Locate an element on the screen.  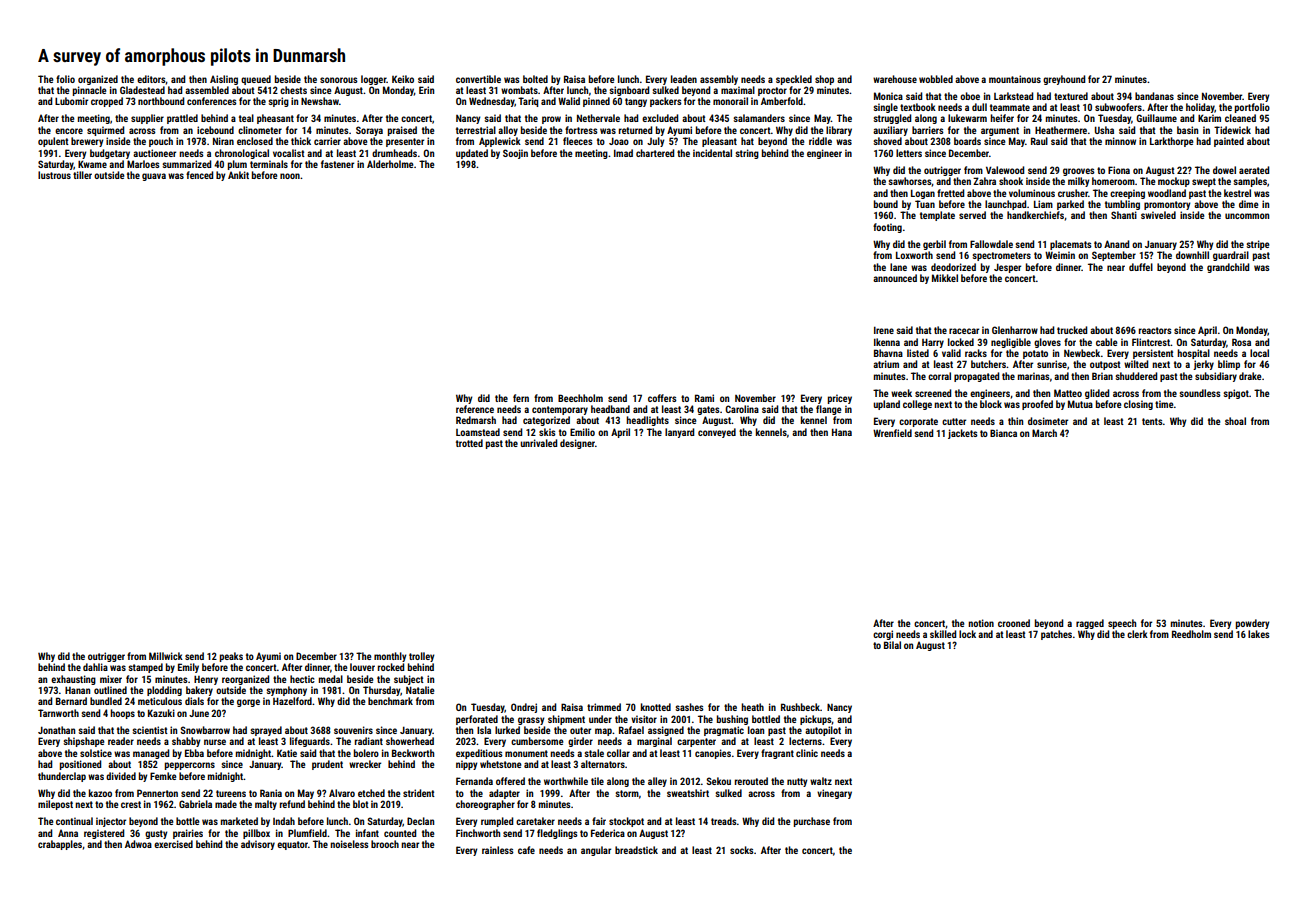
lukewarm is located at coordinates (967, 118).
